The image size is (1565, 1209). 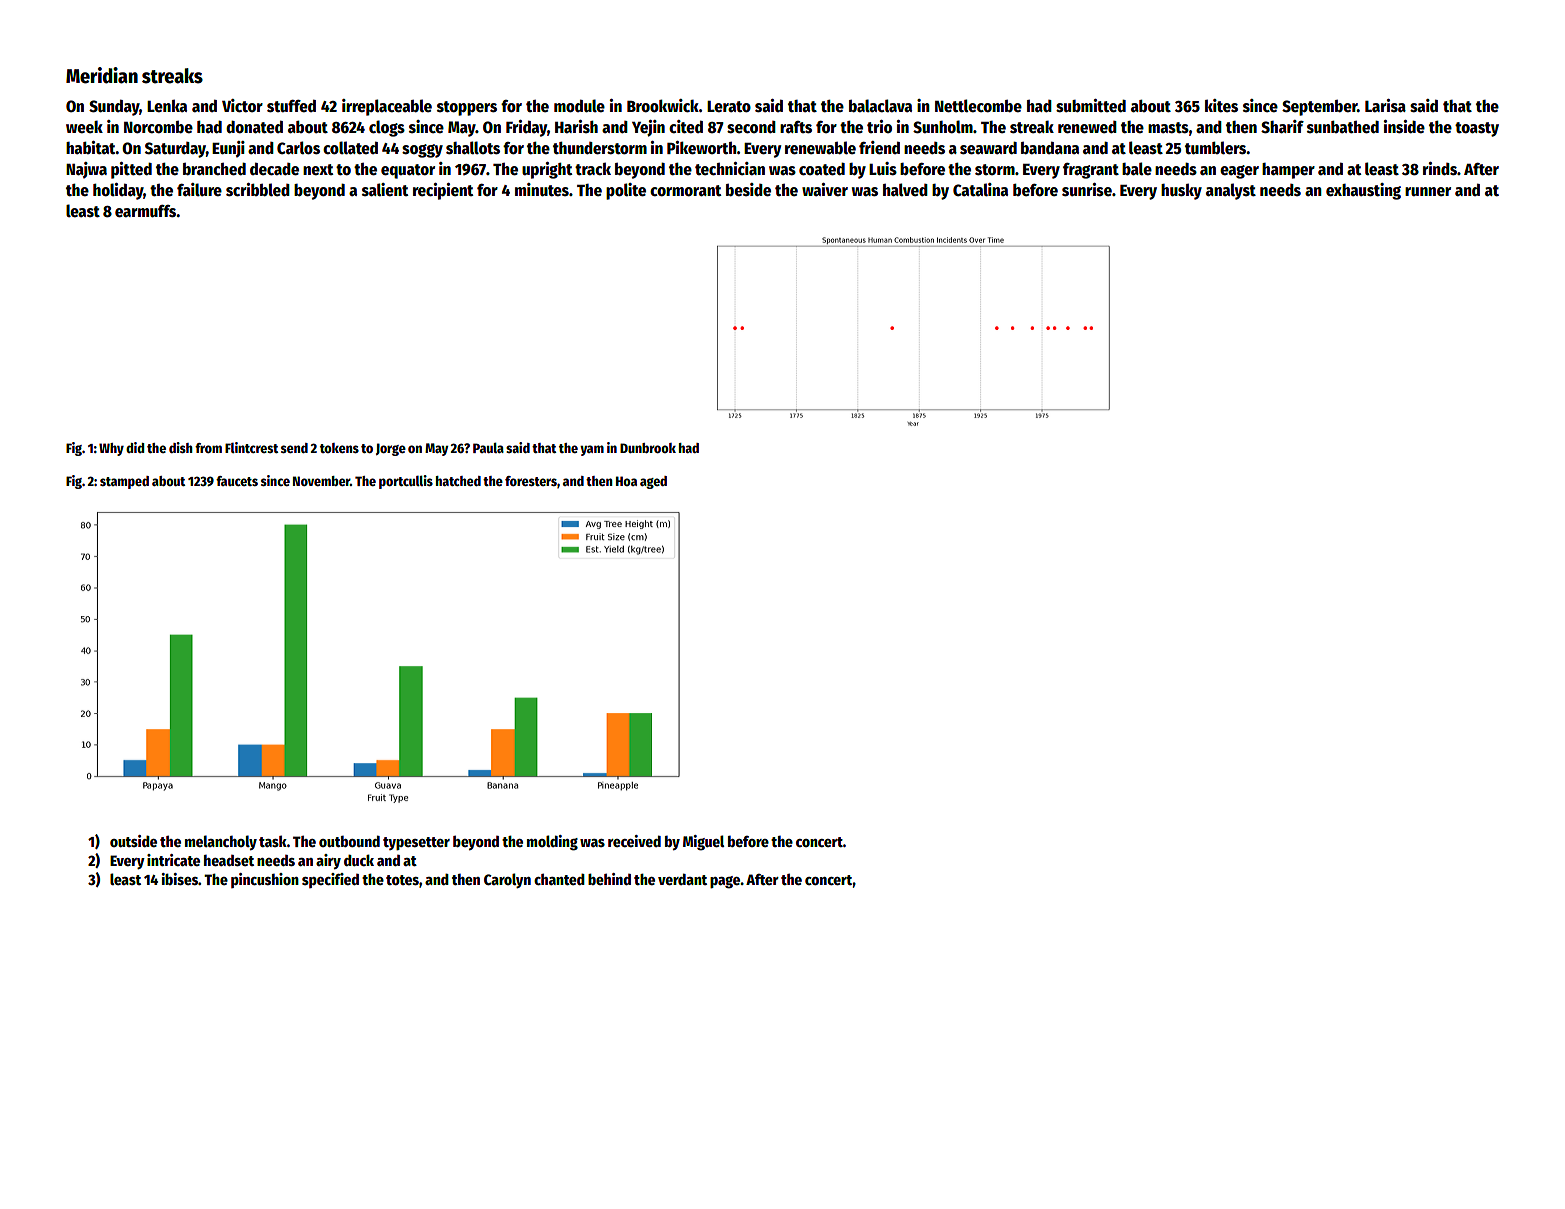 I want to click on verdant, so click(x=682, y=879).
